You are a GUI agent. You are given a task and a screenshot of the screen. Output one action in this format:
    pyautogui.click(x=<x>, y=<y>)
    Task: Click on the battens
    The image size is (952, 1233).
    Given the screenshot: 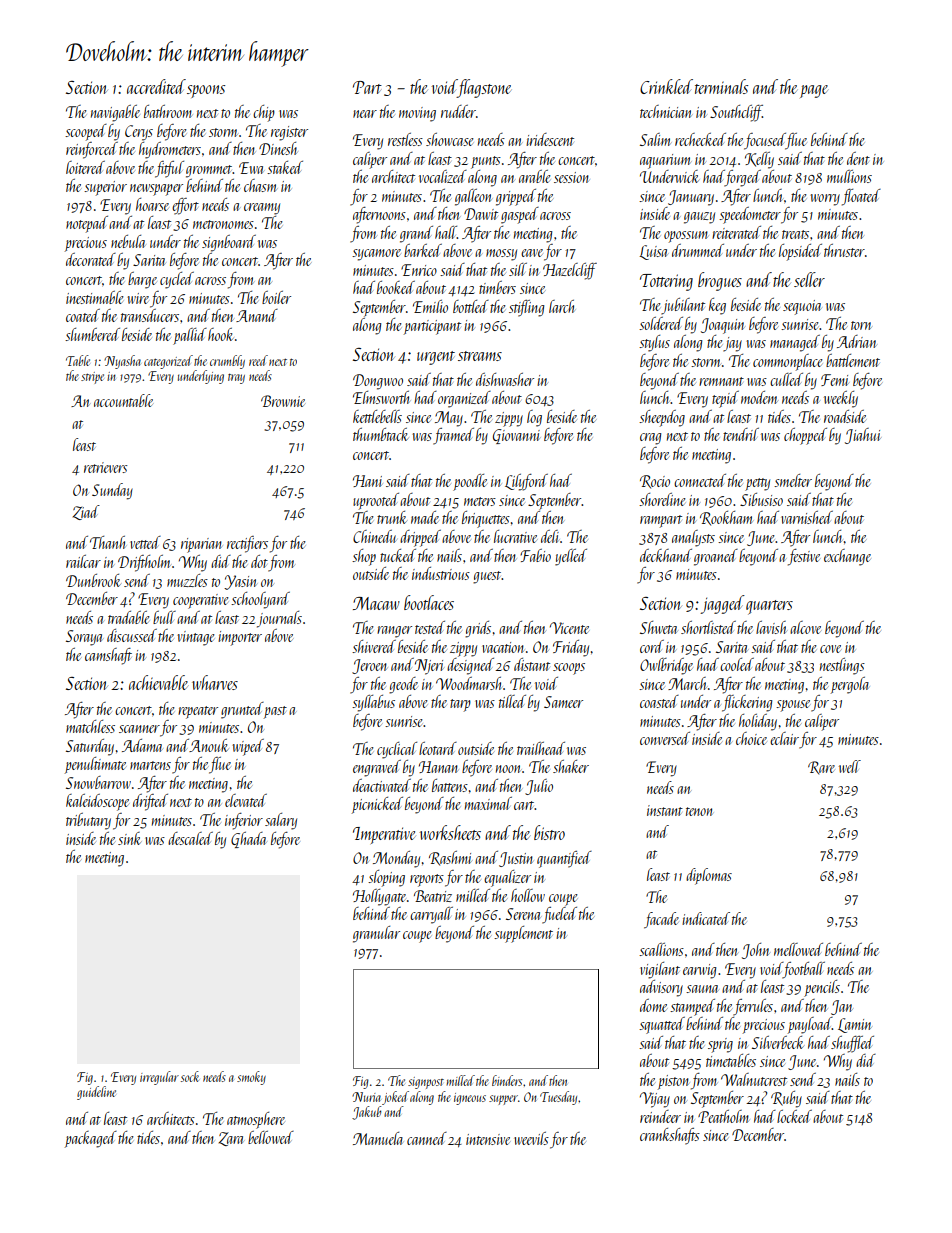 What is the action you would take?
    pyautogui.click(x=450, y=785)
